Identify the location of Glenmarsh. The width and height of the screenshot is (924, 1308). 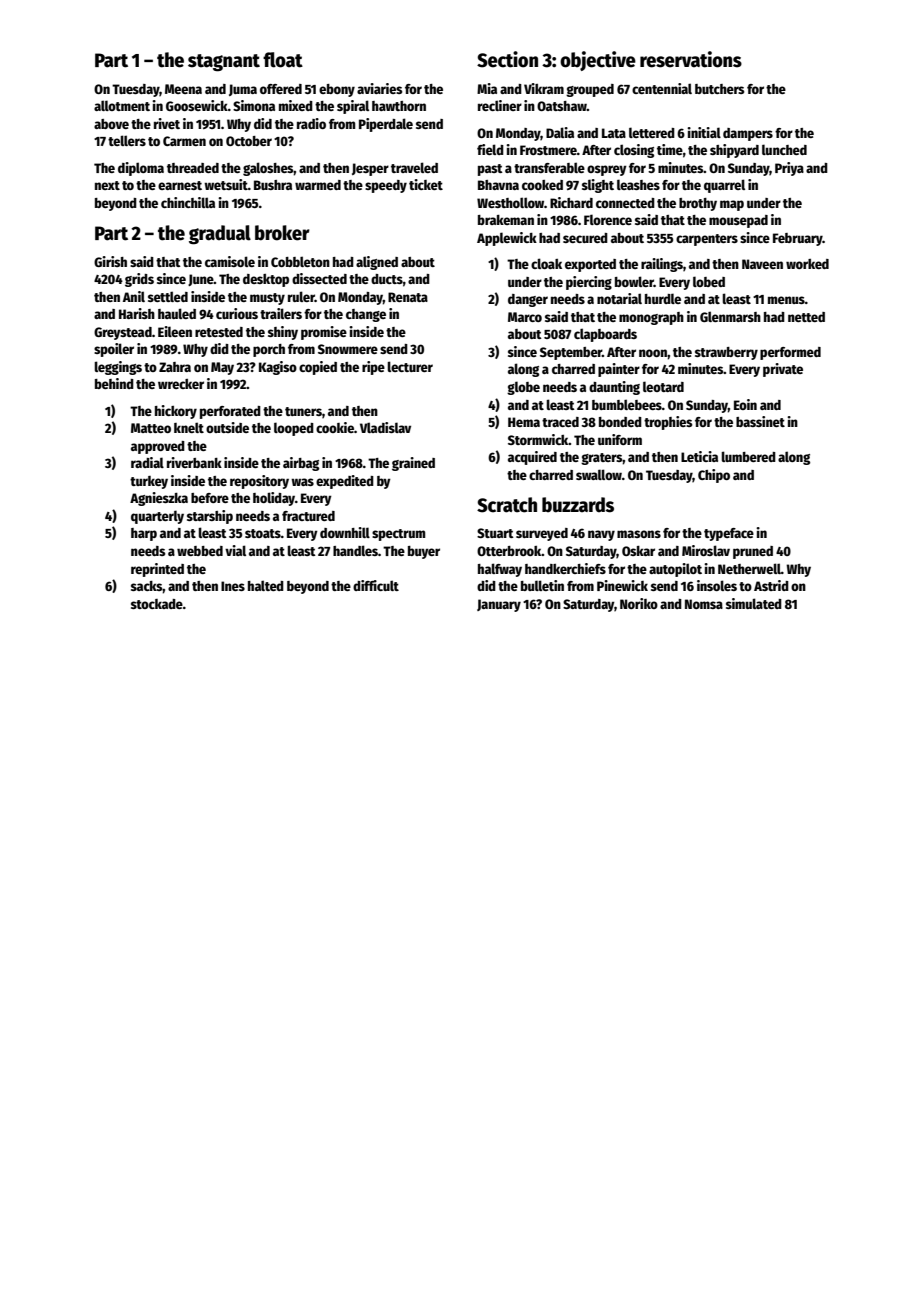
(730, 316).
